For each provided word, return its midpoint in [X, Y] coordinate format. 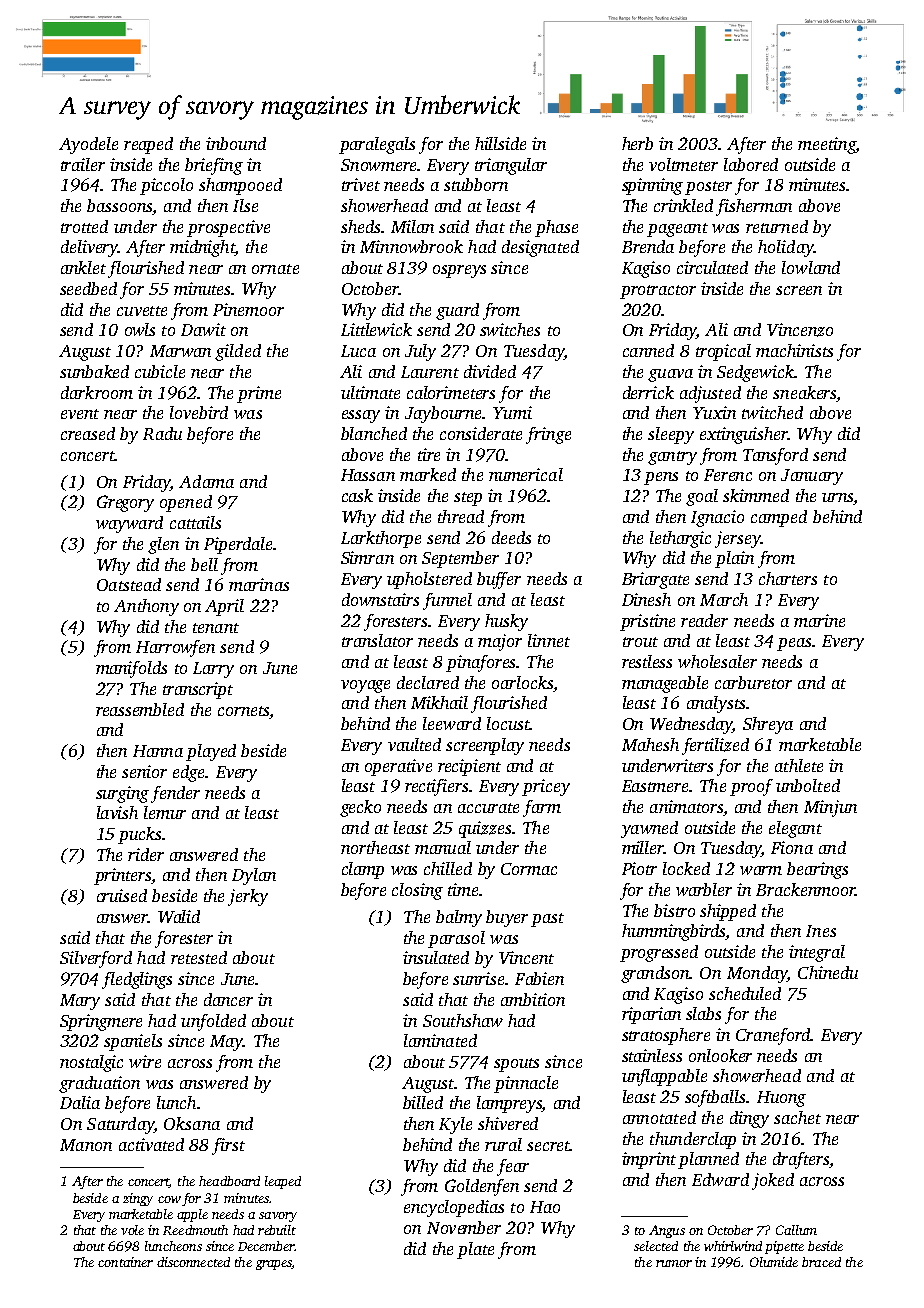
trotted [84, 226]
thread [461, 516]
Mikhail [439, 702]
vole [132, 1230]
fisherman [754, 207]
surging [122, 794]
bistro [674, 910]
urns [838, 499]
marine [819, 620]
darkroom [97, 392]
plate [475, 1250]
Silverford [96, 959]
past [547, 920]
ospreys [459, 271]
